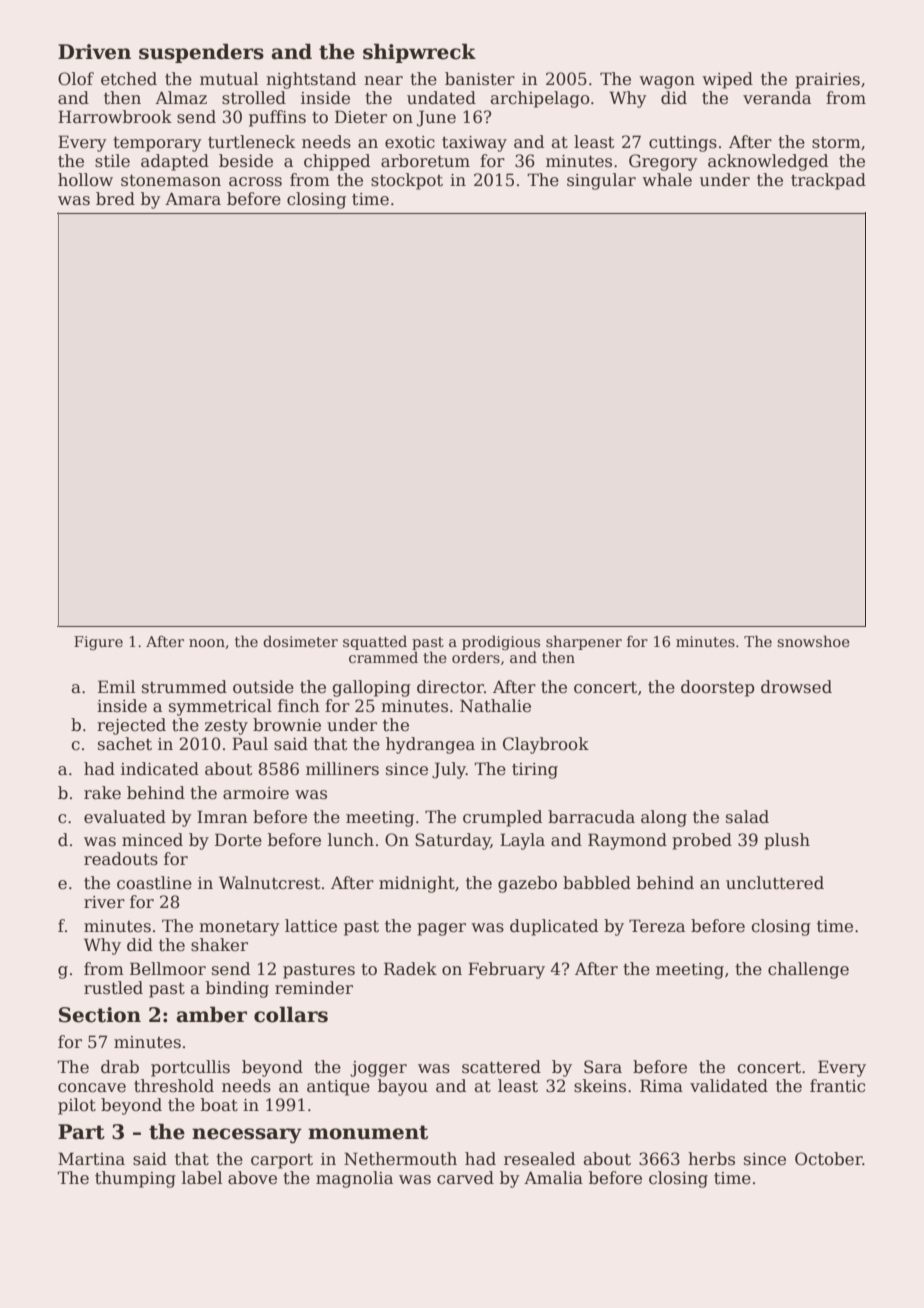 This page has width=924, height=1308. Describe the element at coordinates (813, 641) in the page. I see `snowshoe` at that location.
